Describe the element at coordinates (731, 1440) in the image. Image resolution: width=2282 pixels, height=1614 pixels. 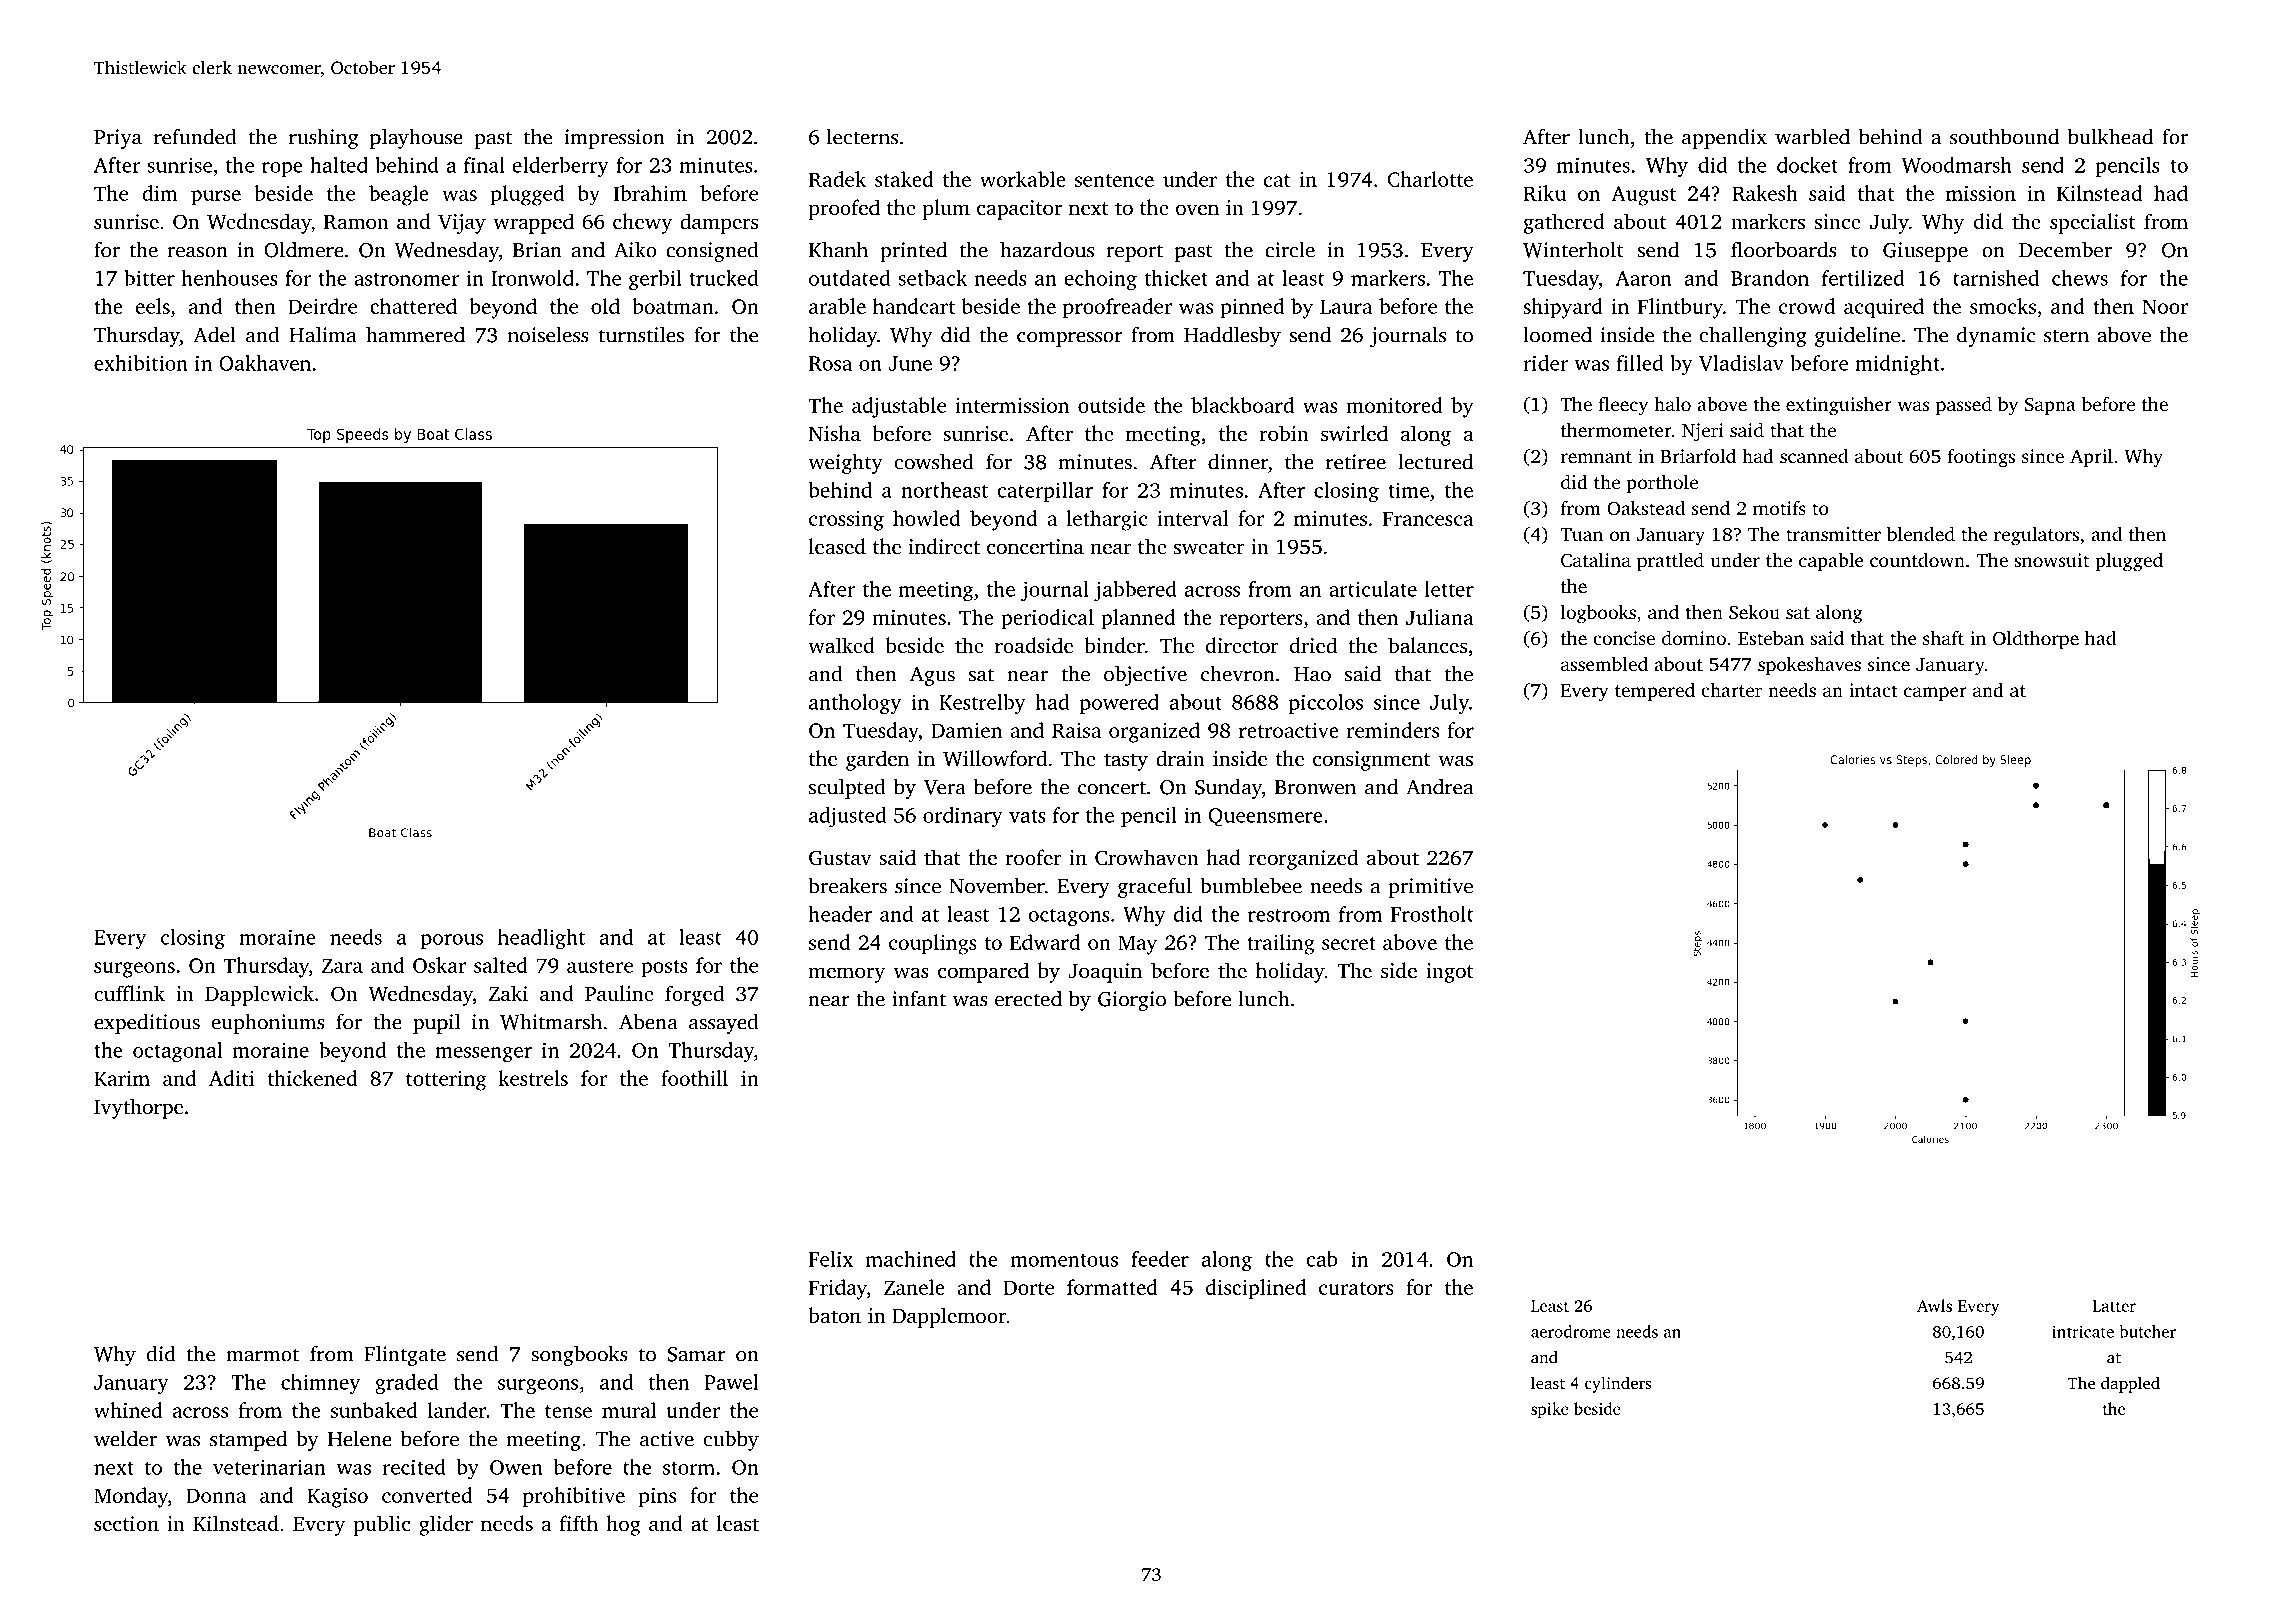
I see `cubby` at that location.
